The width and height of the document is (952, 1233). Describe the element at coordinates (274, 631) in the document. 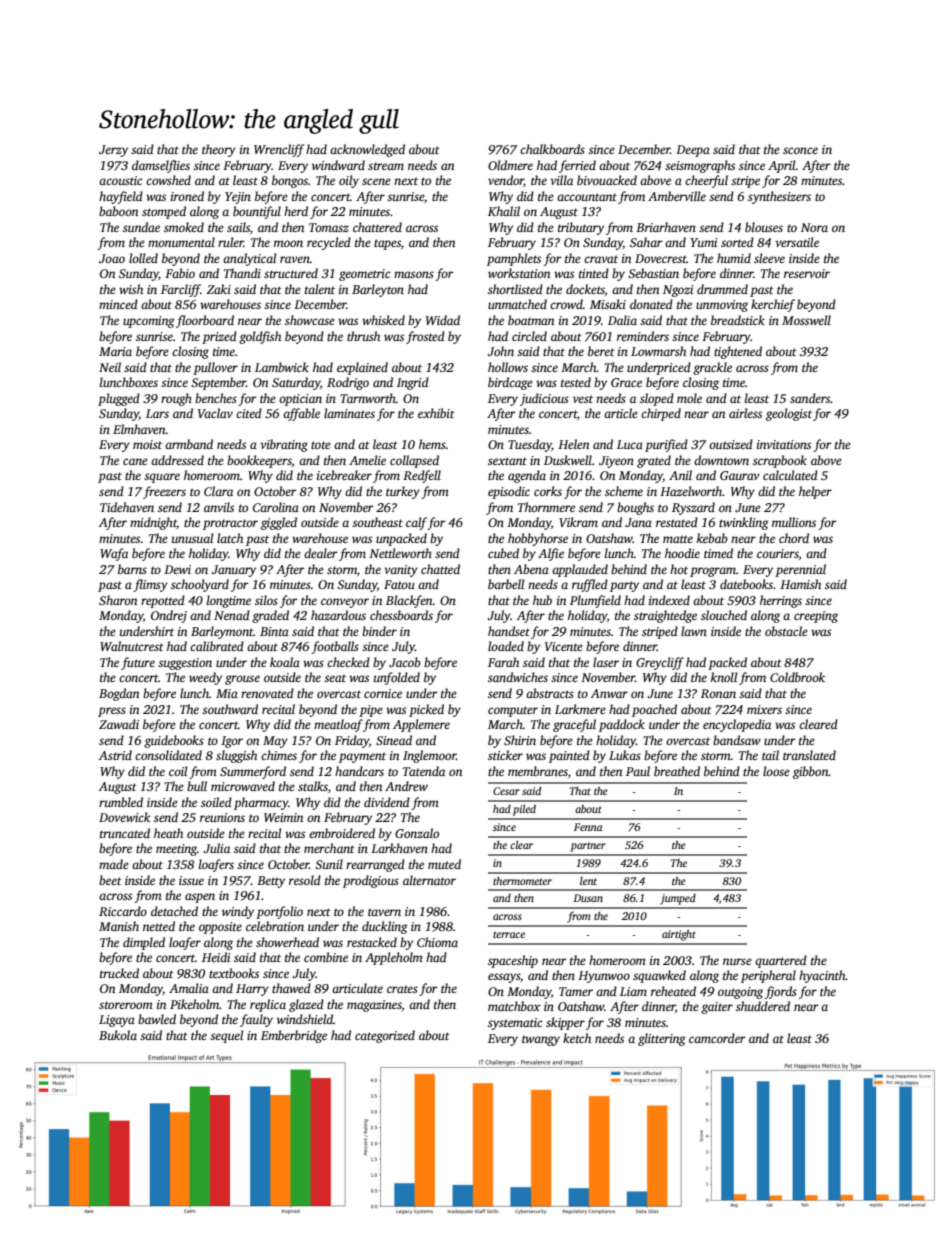

I see `Binta` at that location.
